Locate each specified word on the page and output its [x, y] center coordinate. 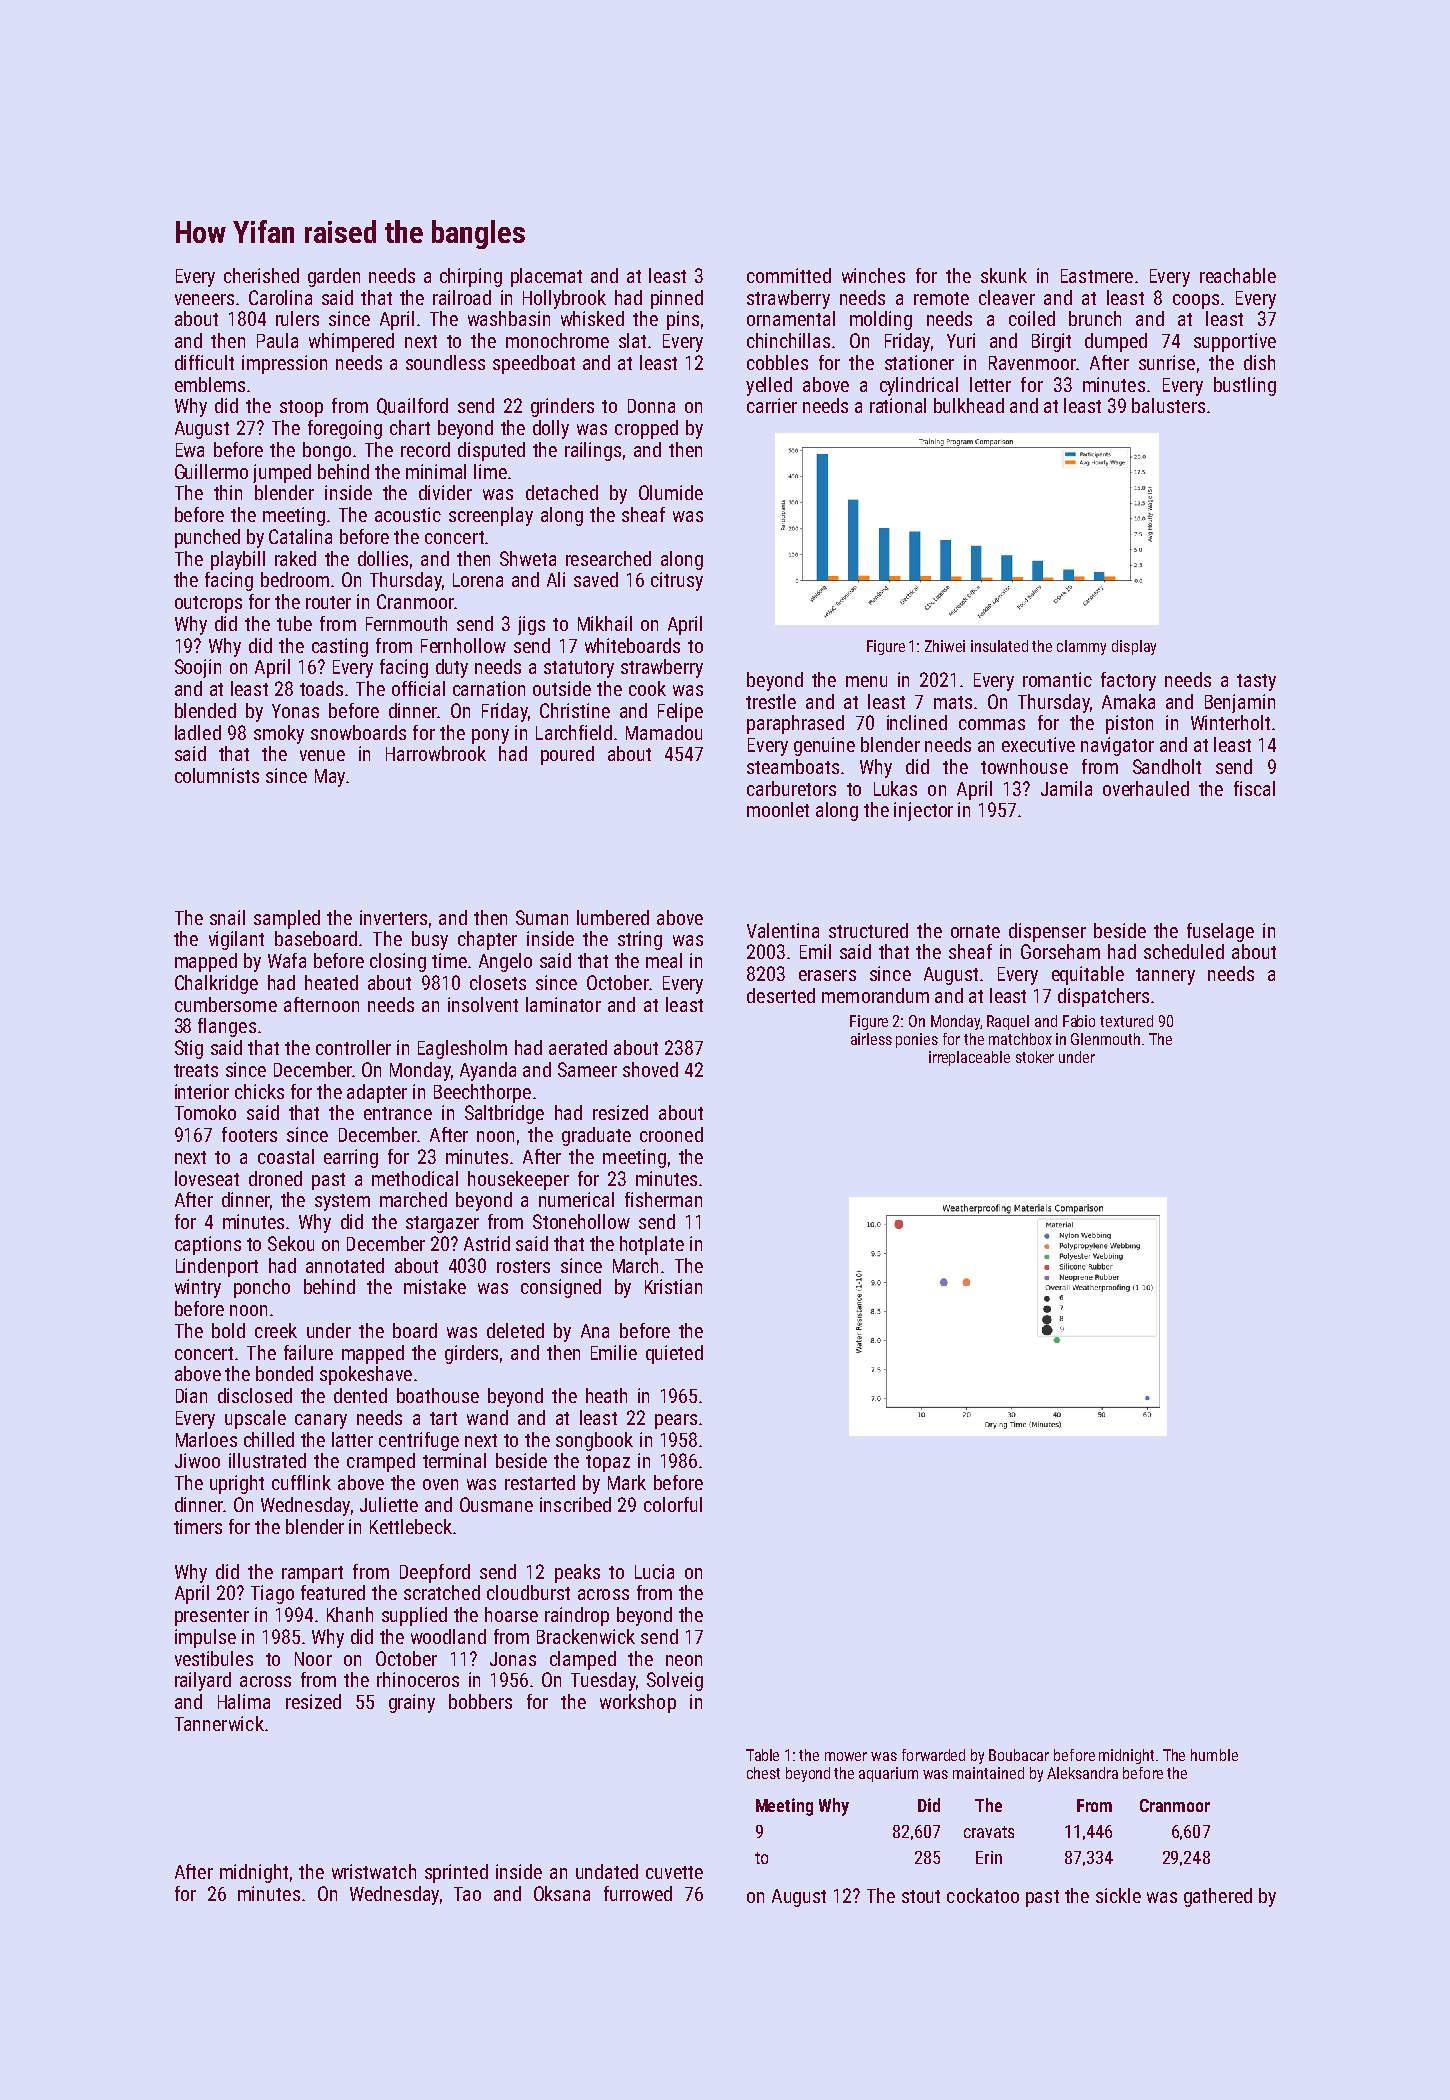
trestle [771, 701]
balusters [1168, 405]
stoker [1035, 1057]
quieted [674, 1354]
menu [866, 681]
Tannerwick [219, 1723]
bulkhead [969, 405]
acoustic [408, 514]
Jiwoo [197, 1460]
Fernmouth [406, 623]
